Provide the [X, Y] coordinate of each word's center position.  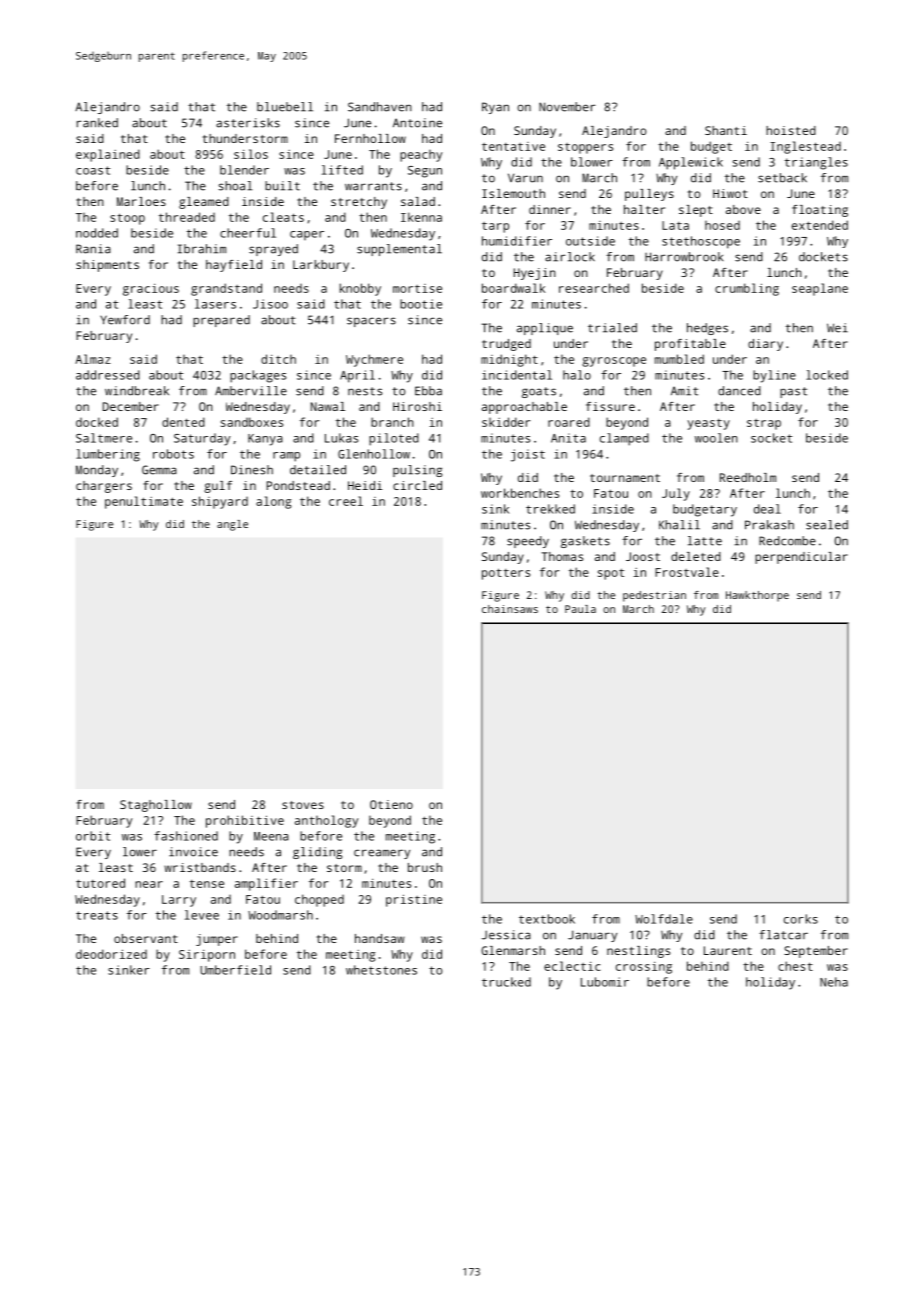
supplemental [399, 250]
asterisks [248, 123]
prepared [221, 321]
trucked [506, 982]
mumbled [679, 359]
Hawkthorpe [757, 596]
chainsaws [510, 609]
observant [146, 938]
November [567, 107]
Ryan [495, 108]
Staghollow [156, 806]
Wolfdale [664, 919]
